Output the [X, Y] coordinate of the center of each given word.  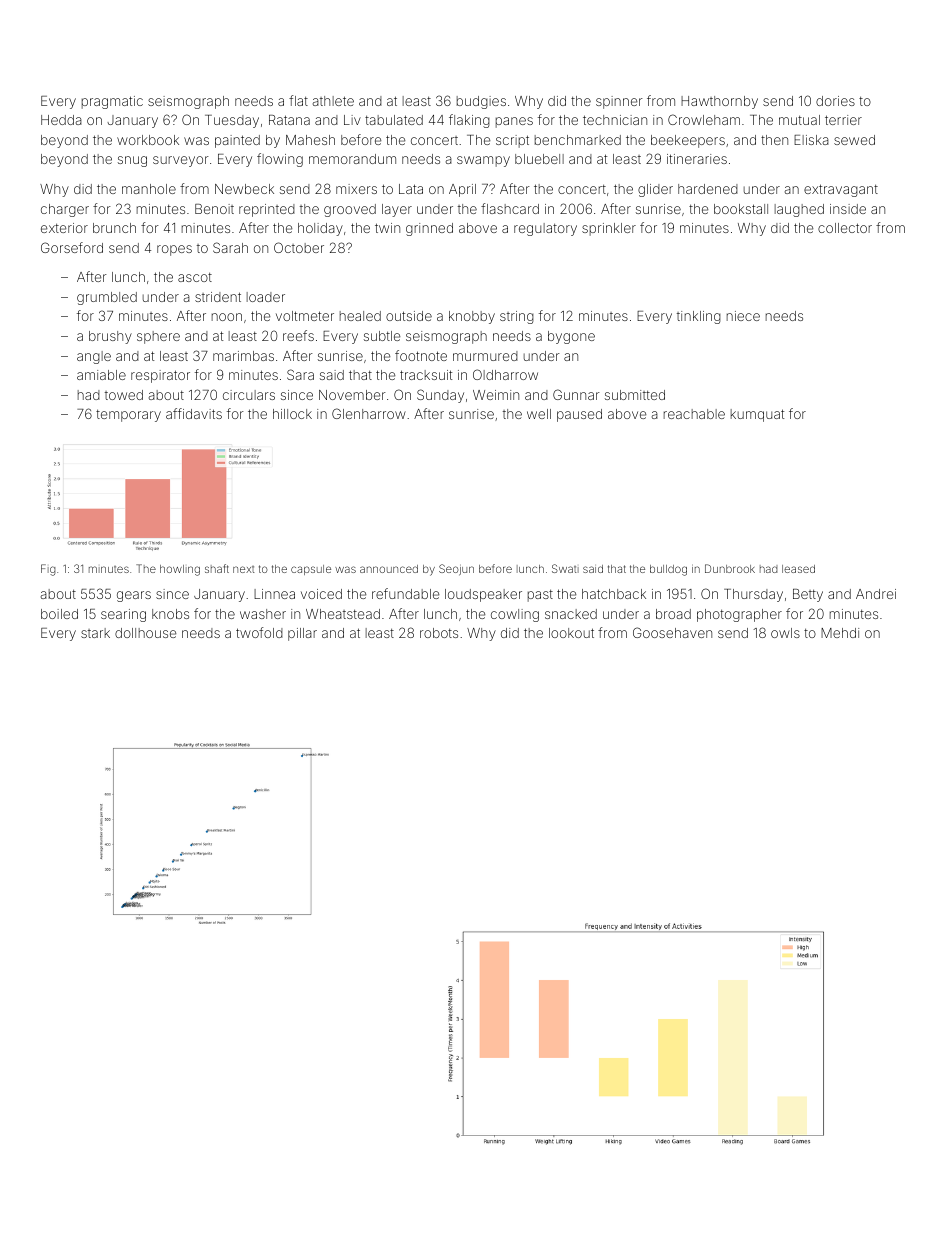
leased [798, 569]
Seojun [456, 569]
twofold [259, 632]
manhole [149, 189]
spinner [619, 102]
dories [835, 101]
